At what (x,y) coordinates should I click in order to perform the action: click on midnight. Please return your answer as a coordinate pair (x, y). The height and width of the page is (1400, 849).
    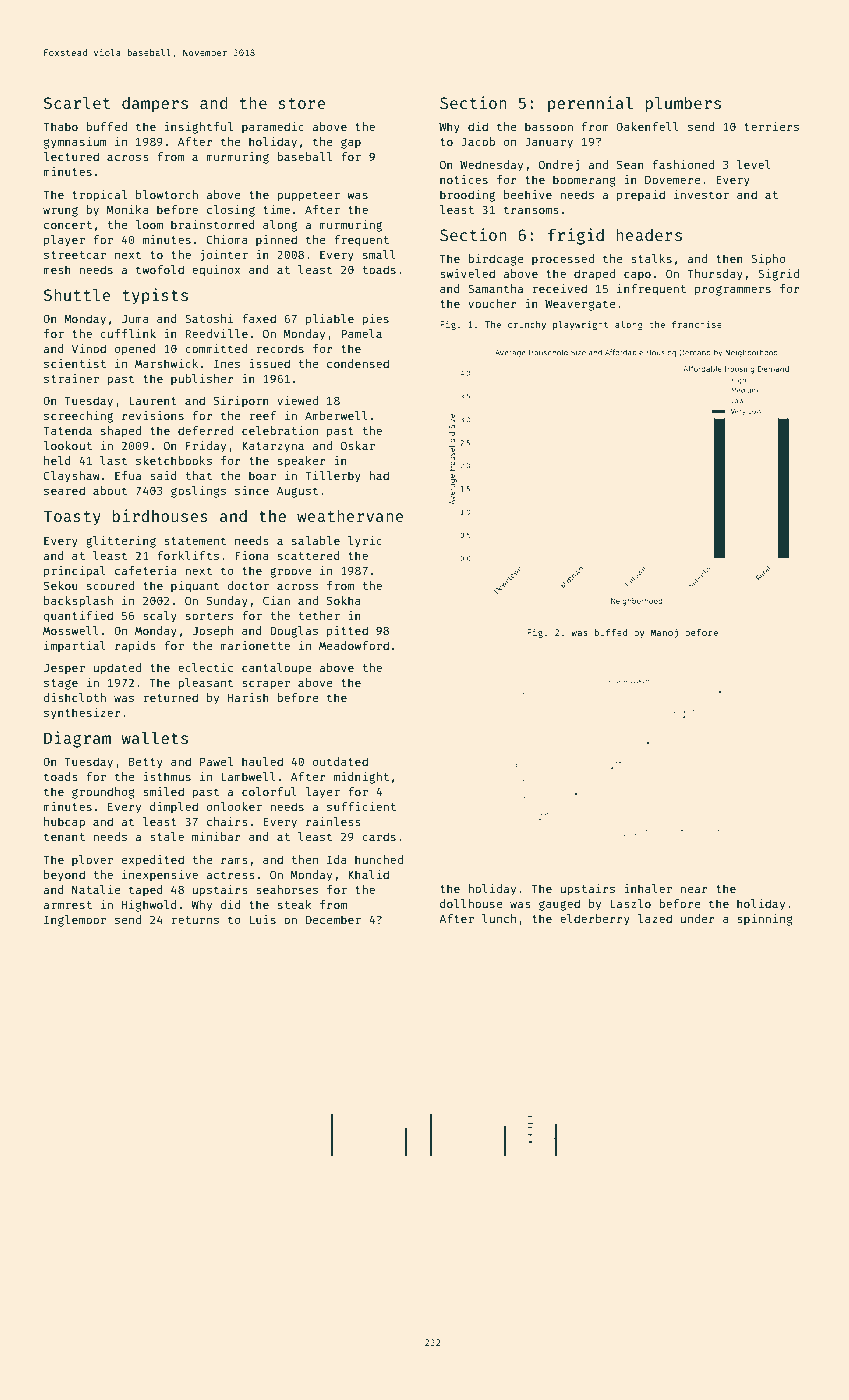
    Looking at the image, I should click on (361, 778).
